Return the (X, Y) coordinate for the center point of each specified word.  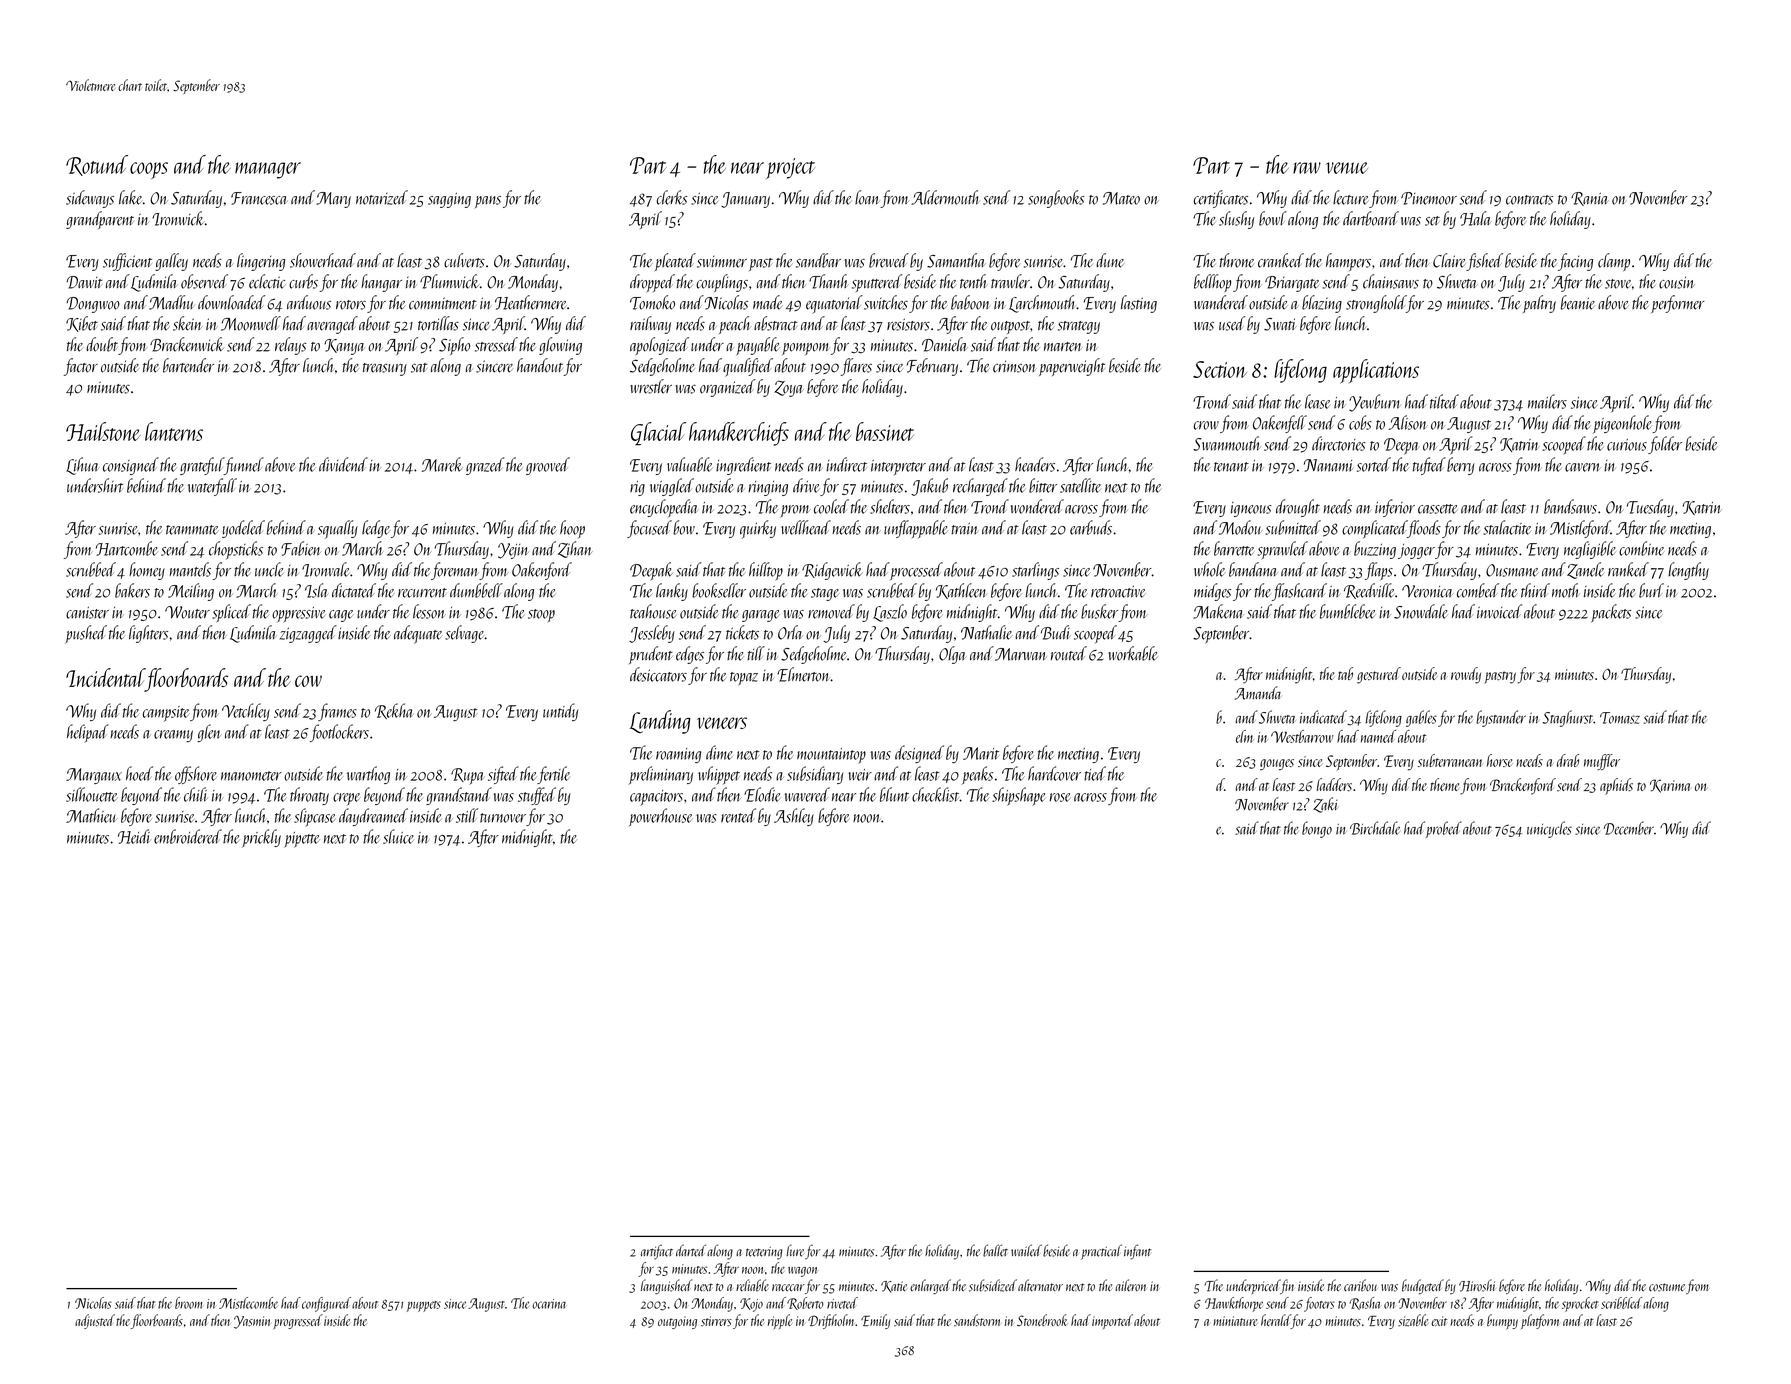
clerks (672, 197)
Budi (1056, 632)
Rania (1590, 199)
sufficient (127, 262)
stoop (541, 615)
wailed (1026, 1250)
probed (1444, 829)
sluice (398, 836)
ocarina (549, 1304)
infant (1137, 1252)
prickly (261, 838)
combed (1478, 590)
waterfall (212, 487)
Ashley (794, 817)
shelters (890, 506)
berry (1460, 466)
